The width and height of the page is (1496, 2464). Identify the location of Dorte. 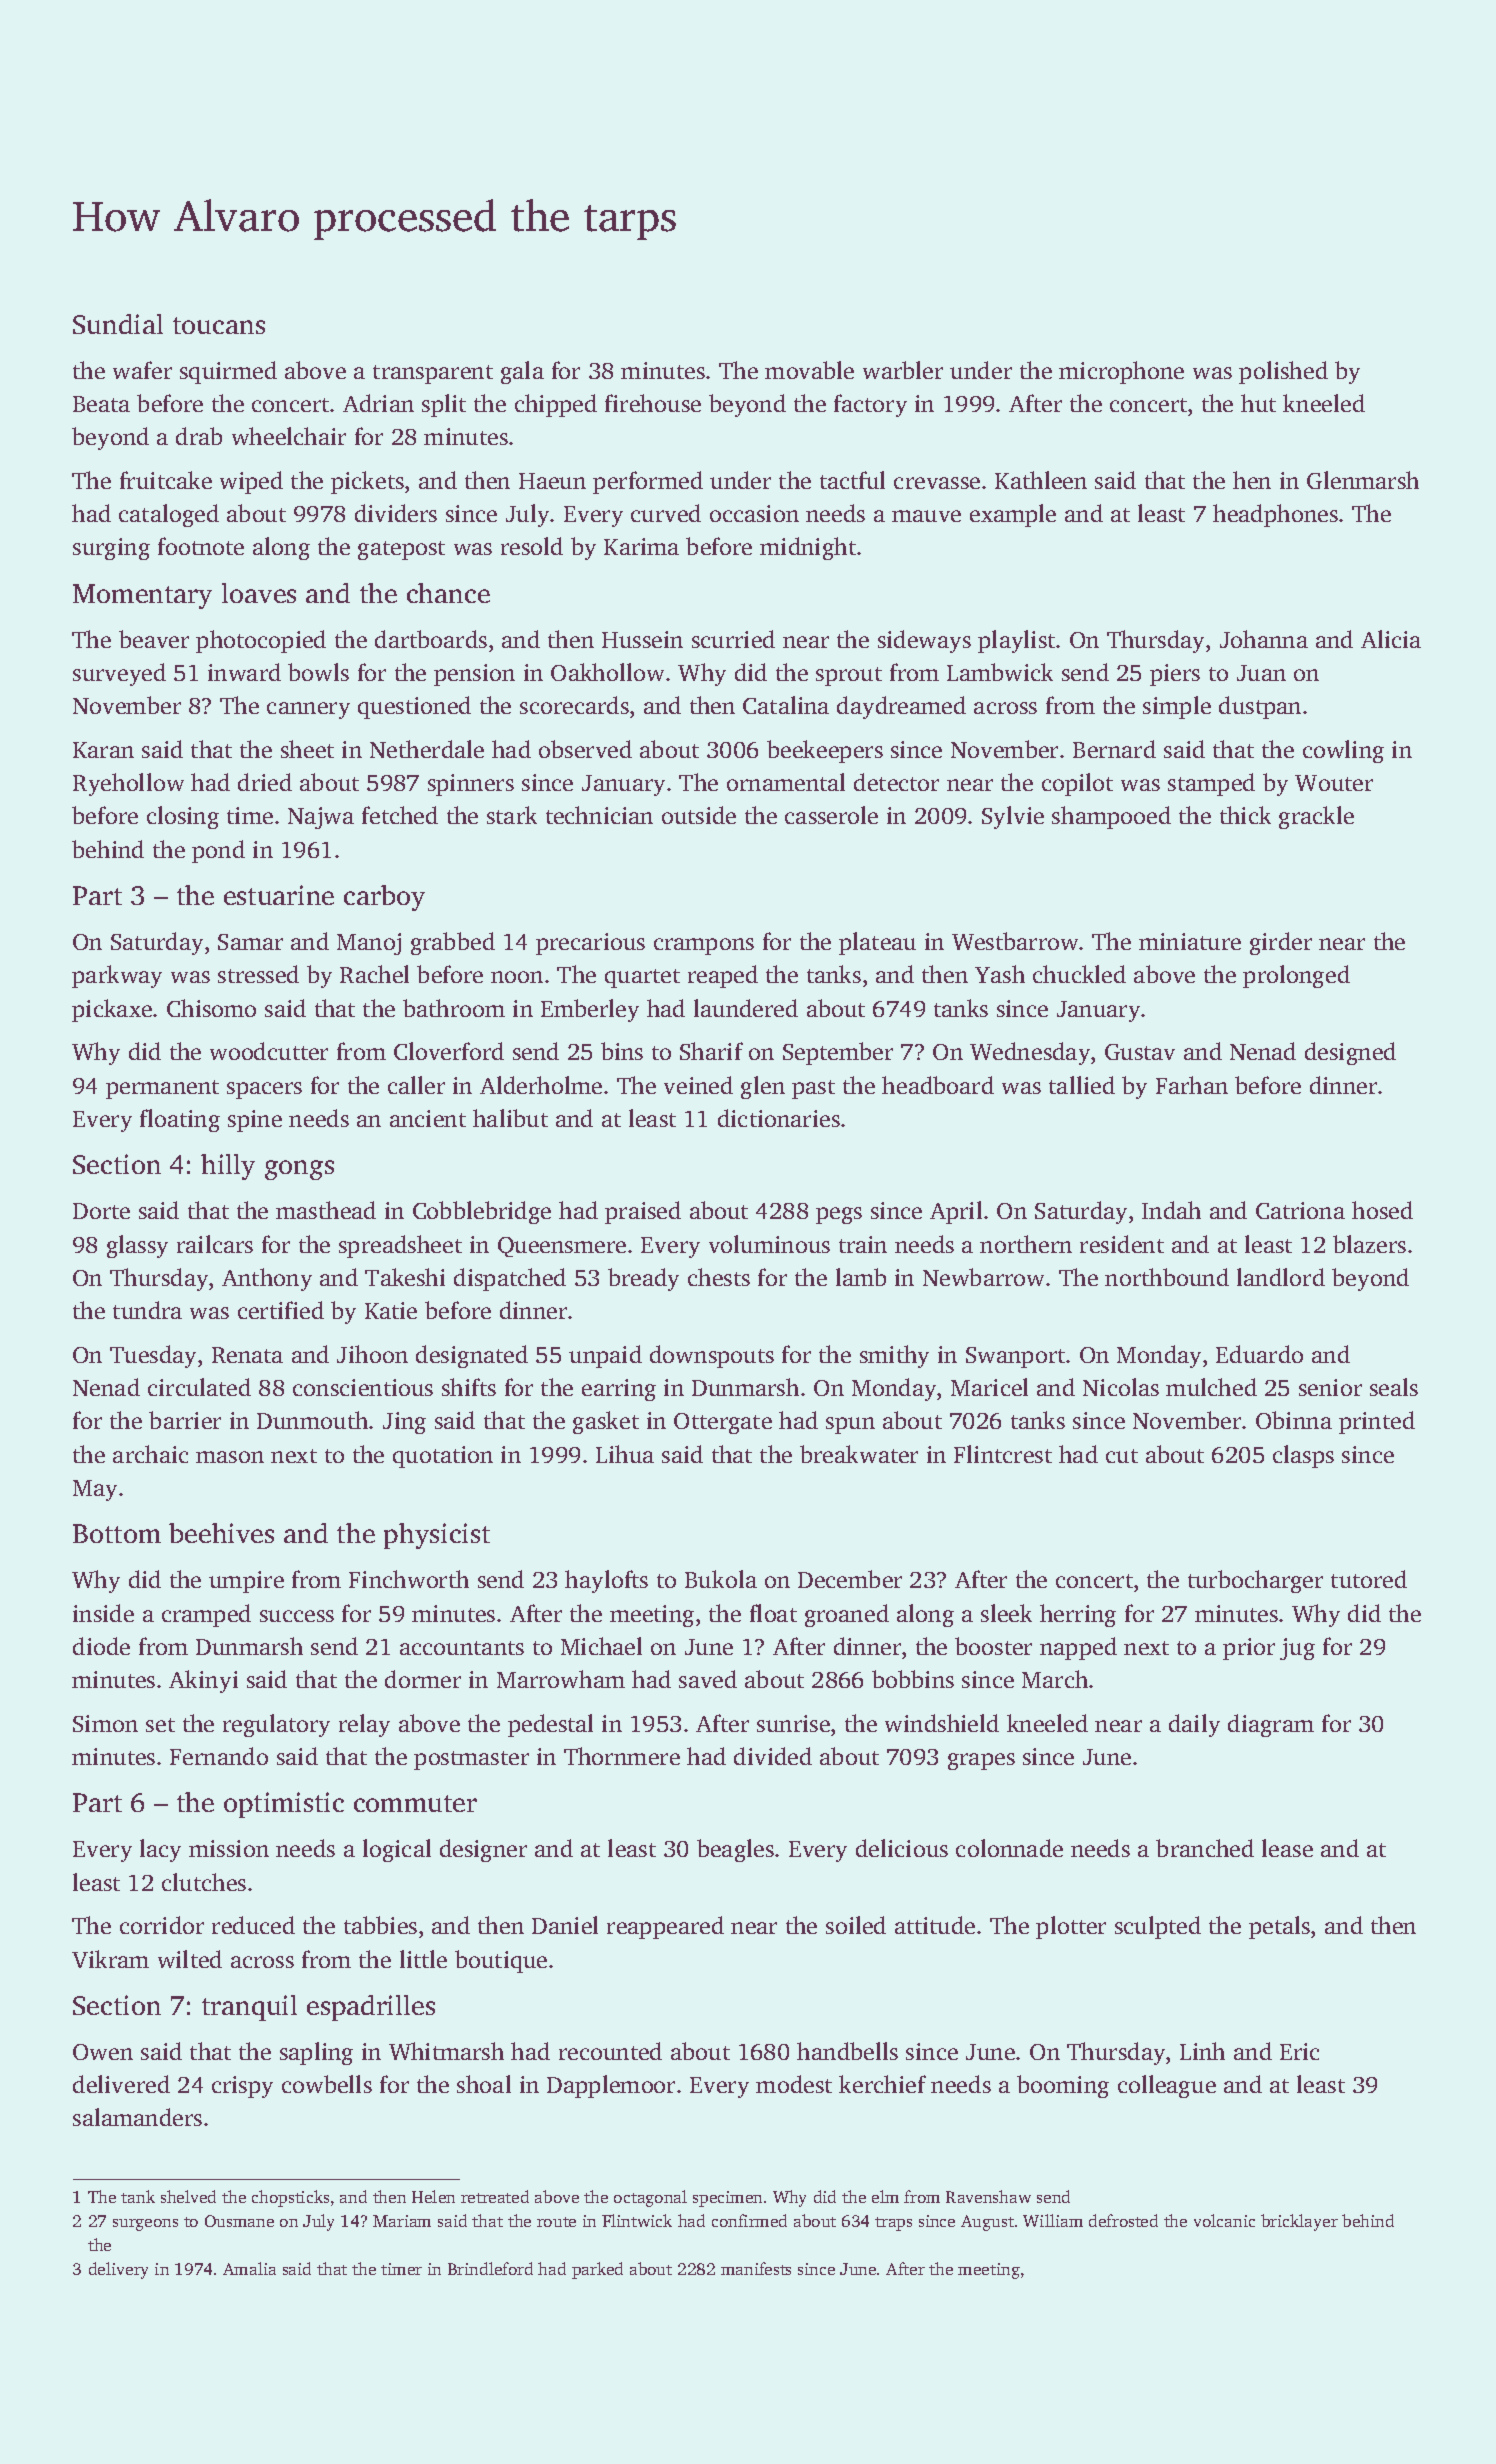
(101, 1211).
